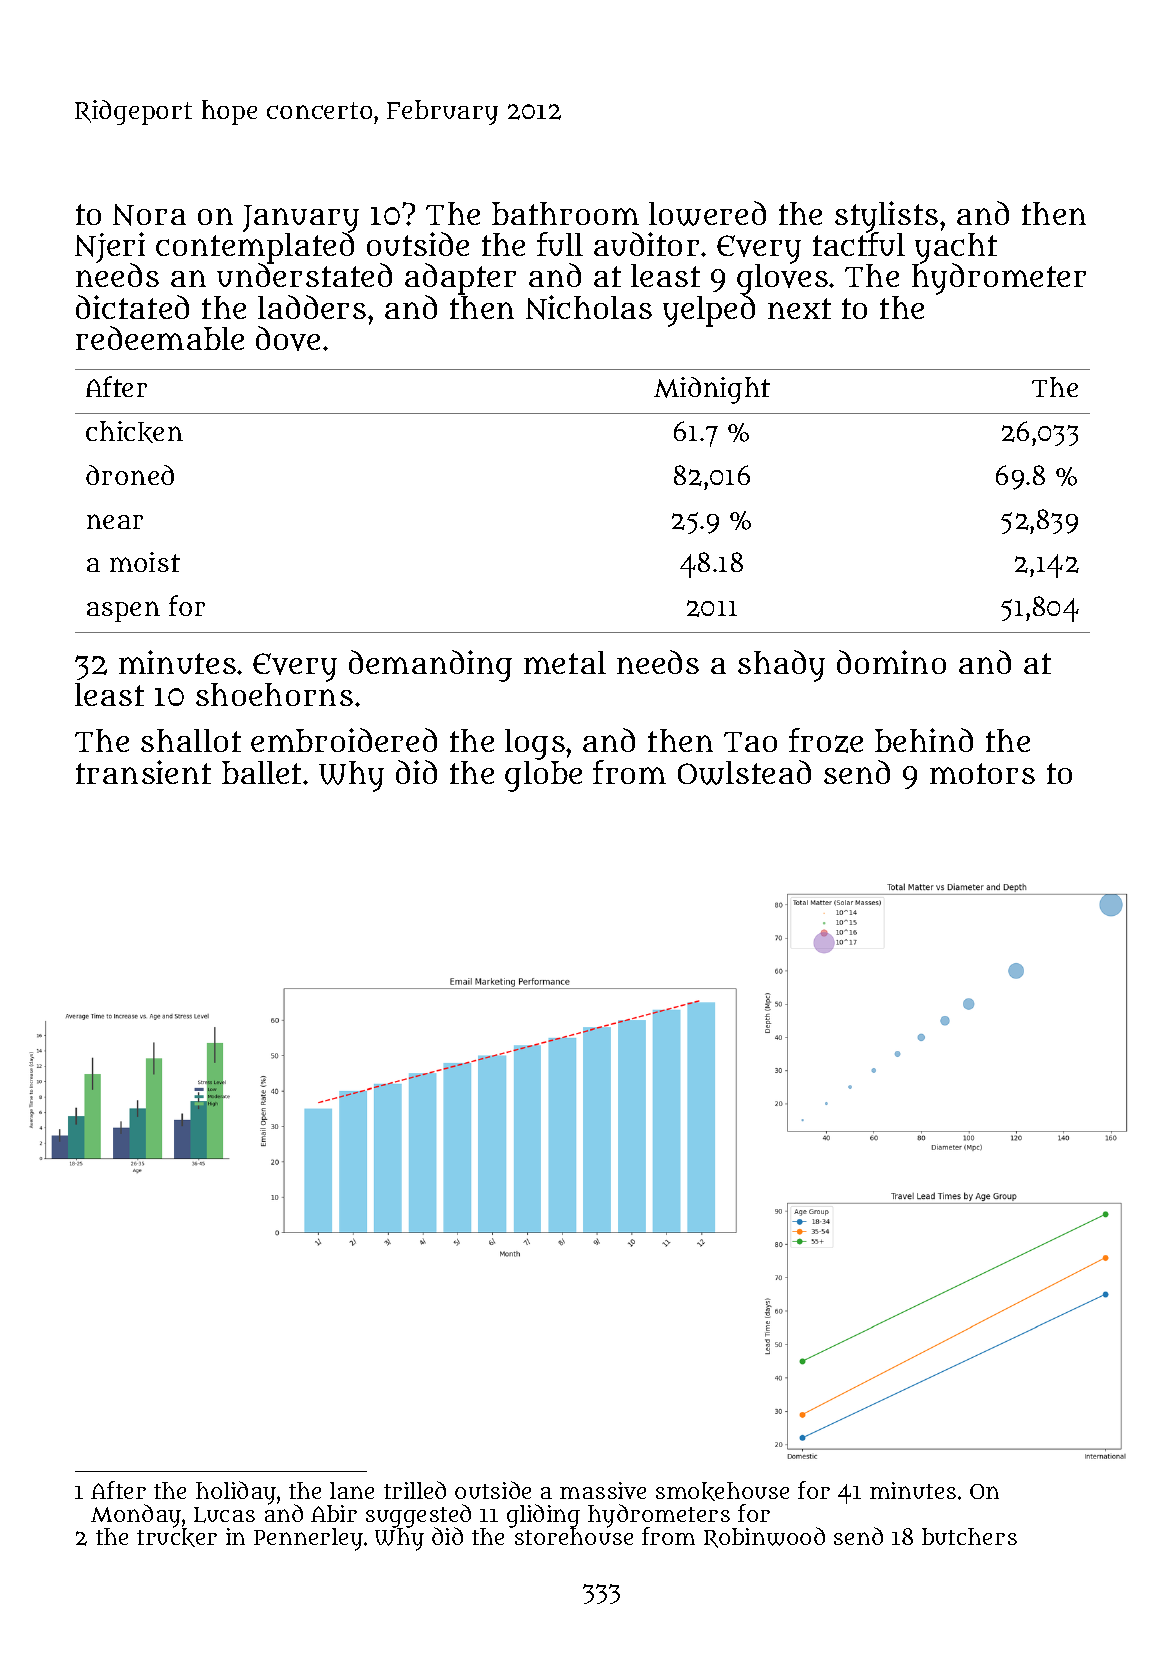 This document has width=1165, height=1654. I want to click on globe, so click(543, 776).
